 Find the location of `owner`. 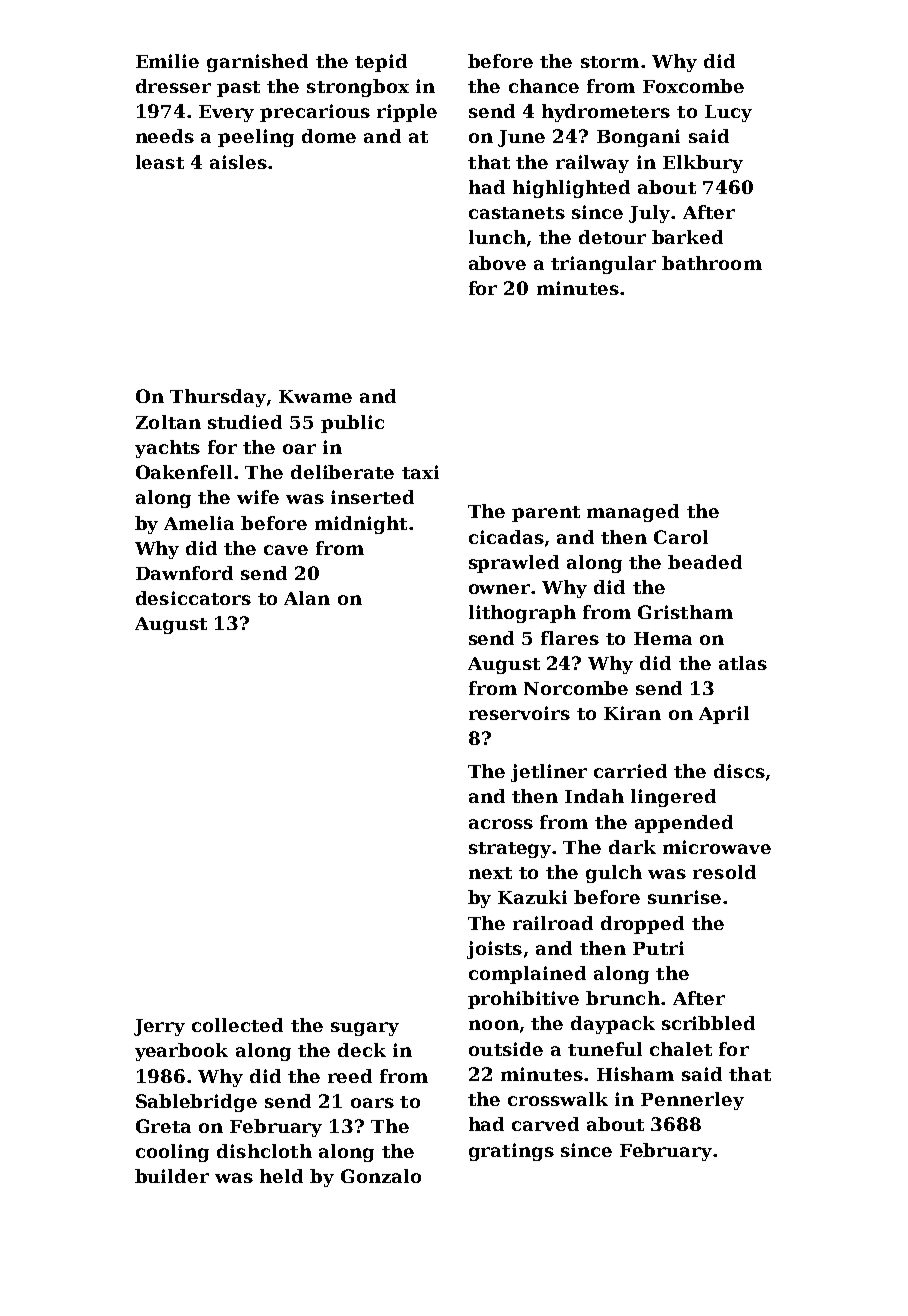

owner is located at coordinates (499, 589).
